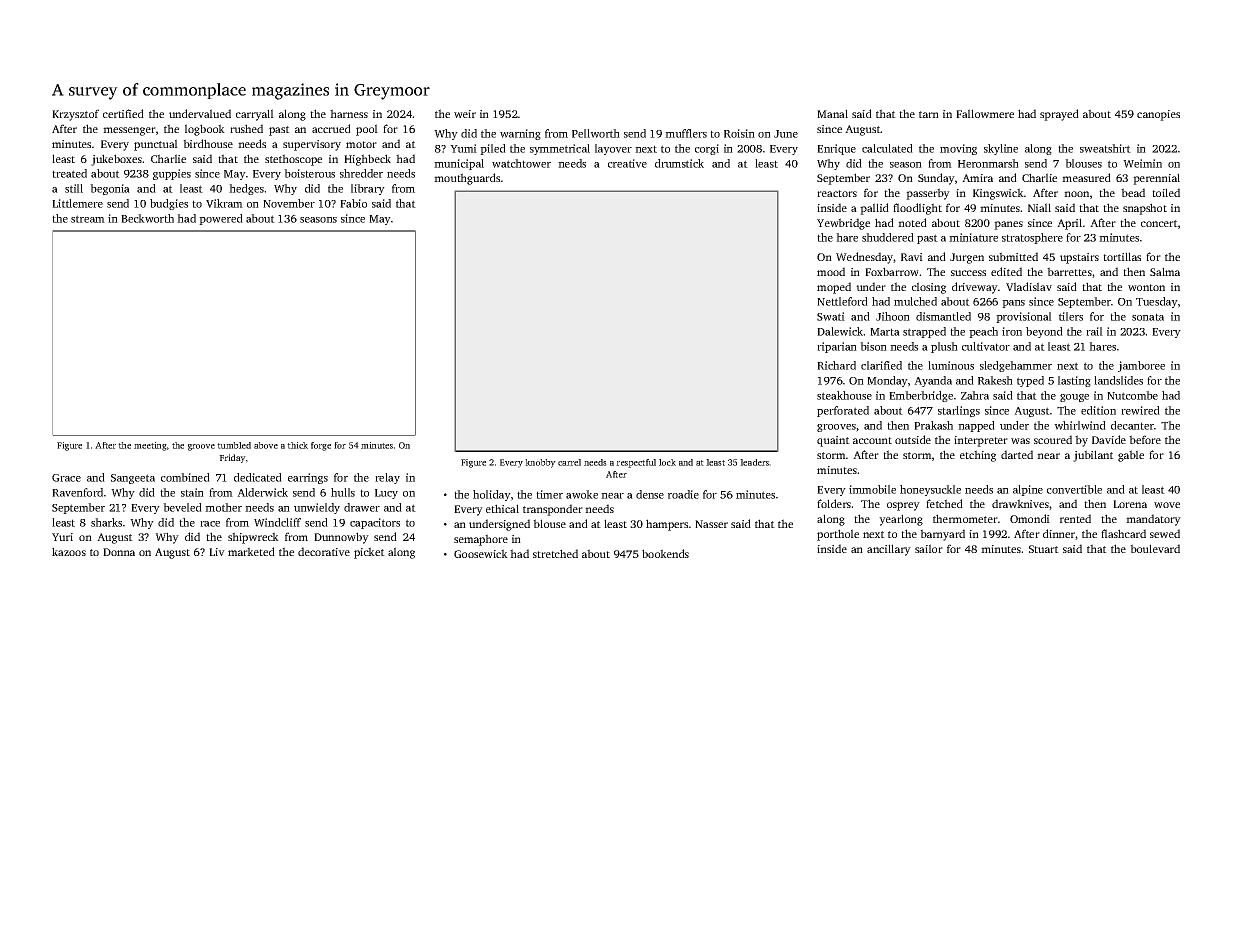  What do you see at coordinates (62, 537) in the screenshot?
I see `Yuri` at bounding box center [62, 537].
